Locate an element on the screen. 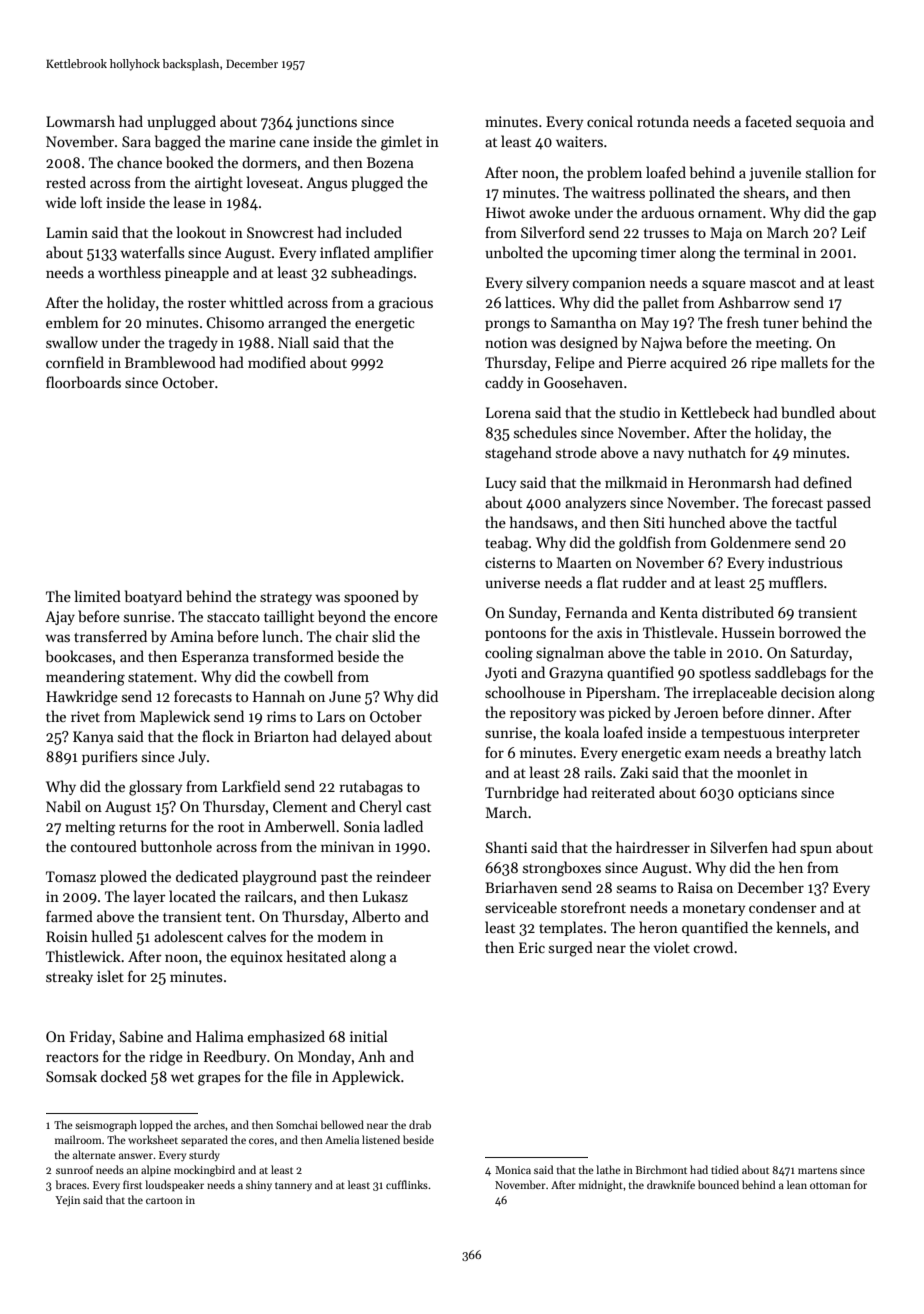 This screenshot has height=1314, width=924. sequoia is located at coordinates (821, 123).
